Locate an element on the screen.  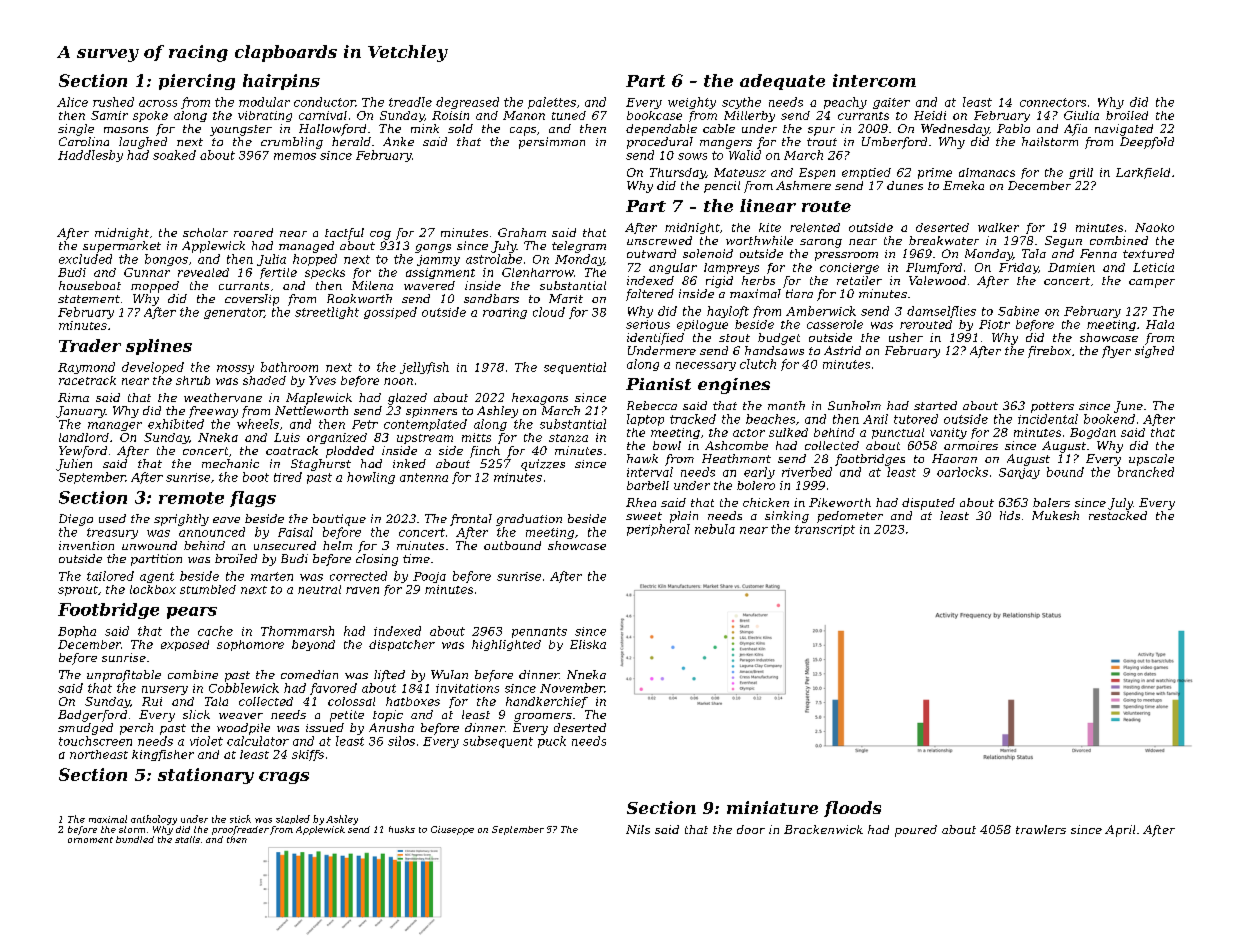
shrub is located at coordinates (193, 380).
